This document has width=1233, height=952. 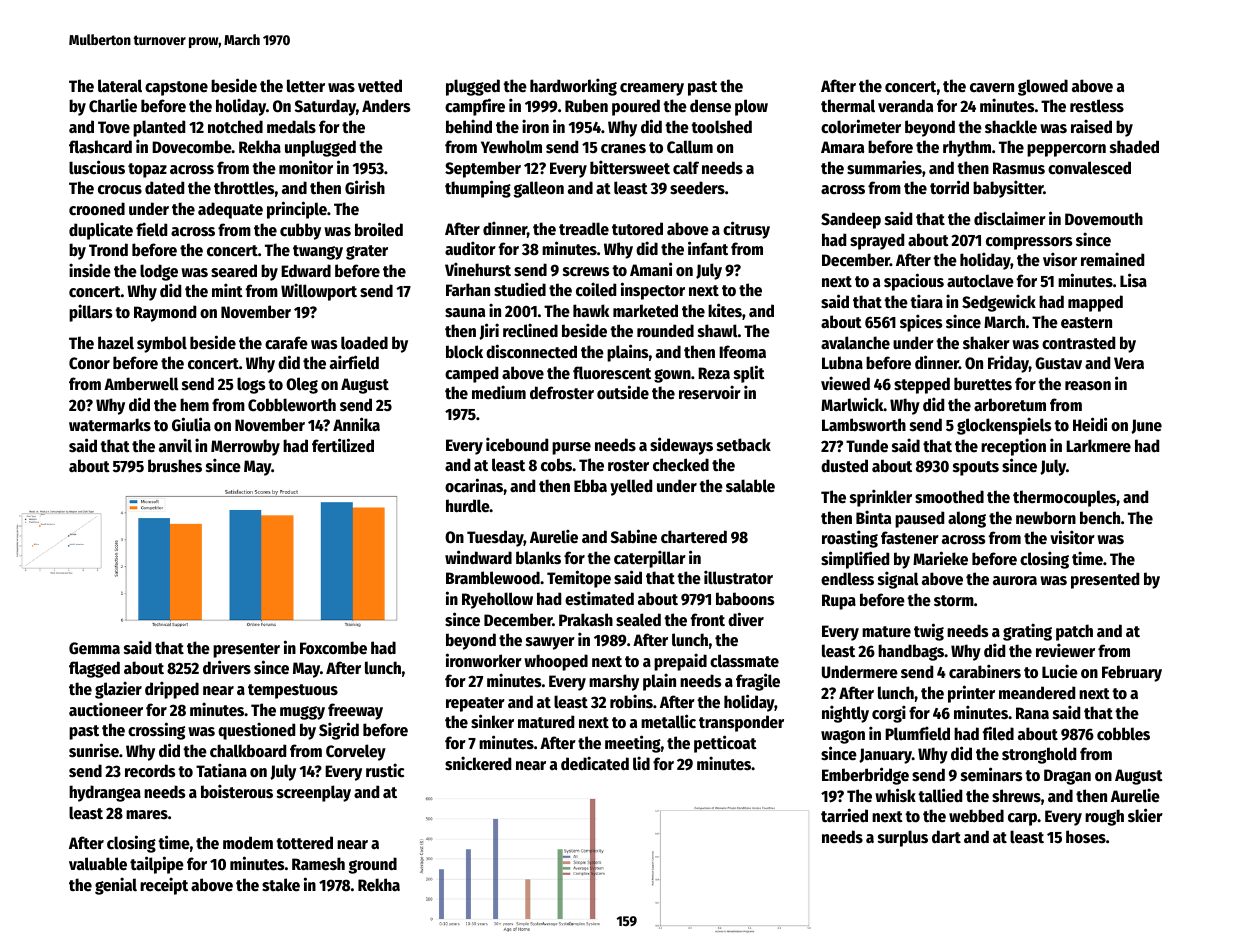 What do you see at coordinates (465, 313) in the document?
I see `sauna` at bounding box center [465, 313].
